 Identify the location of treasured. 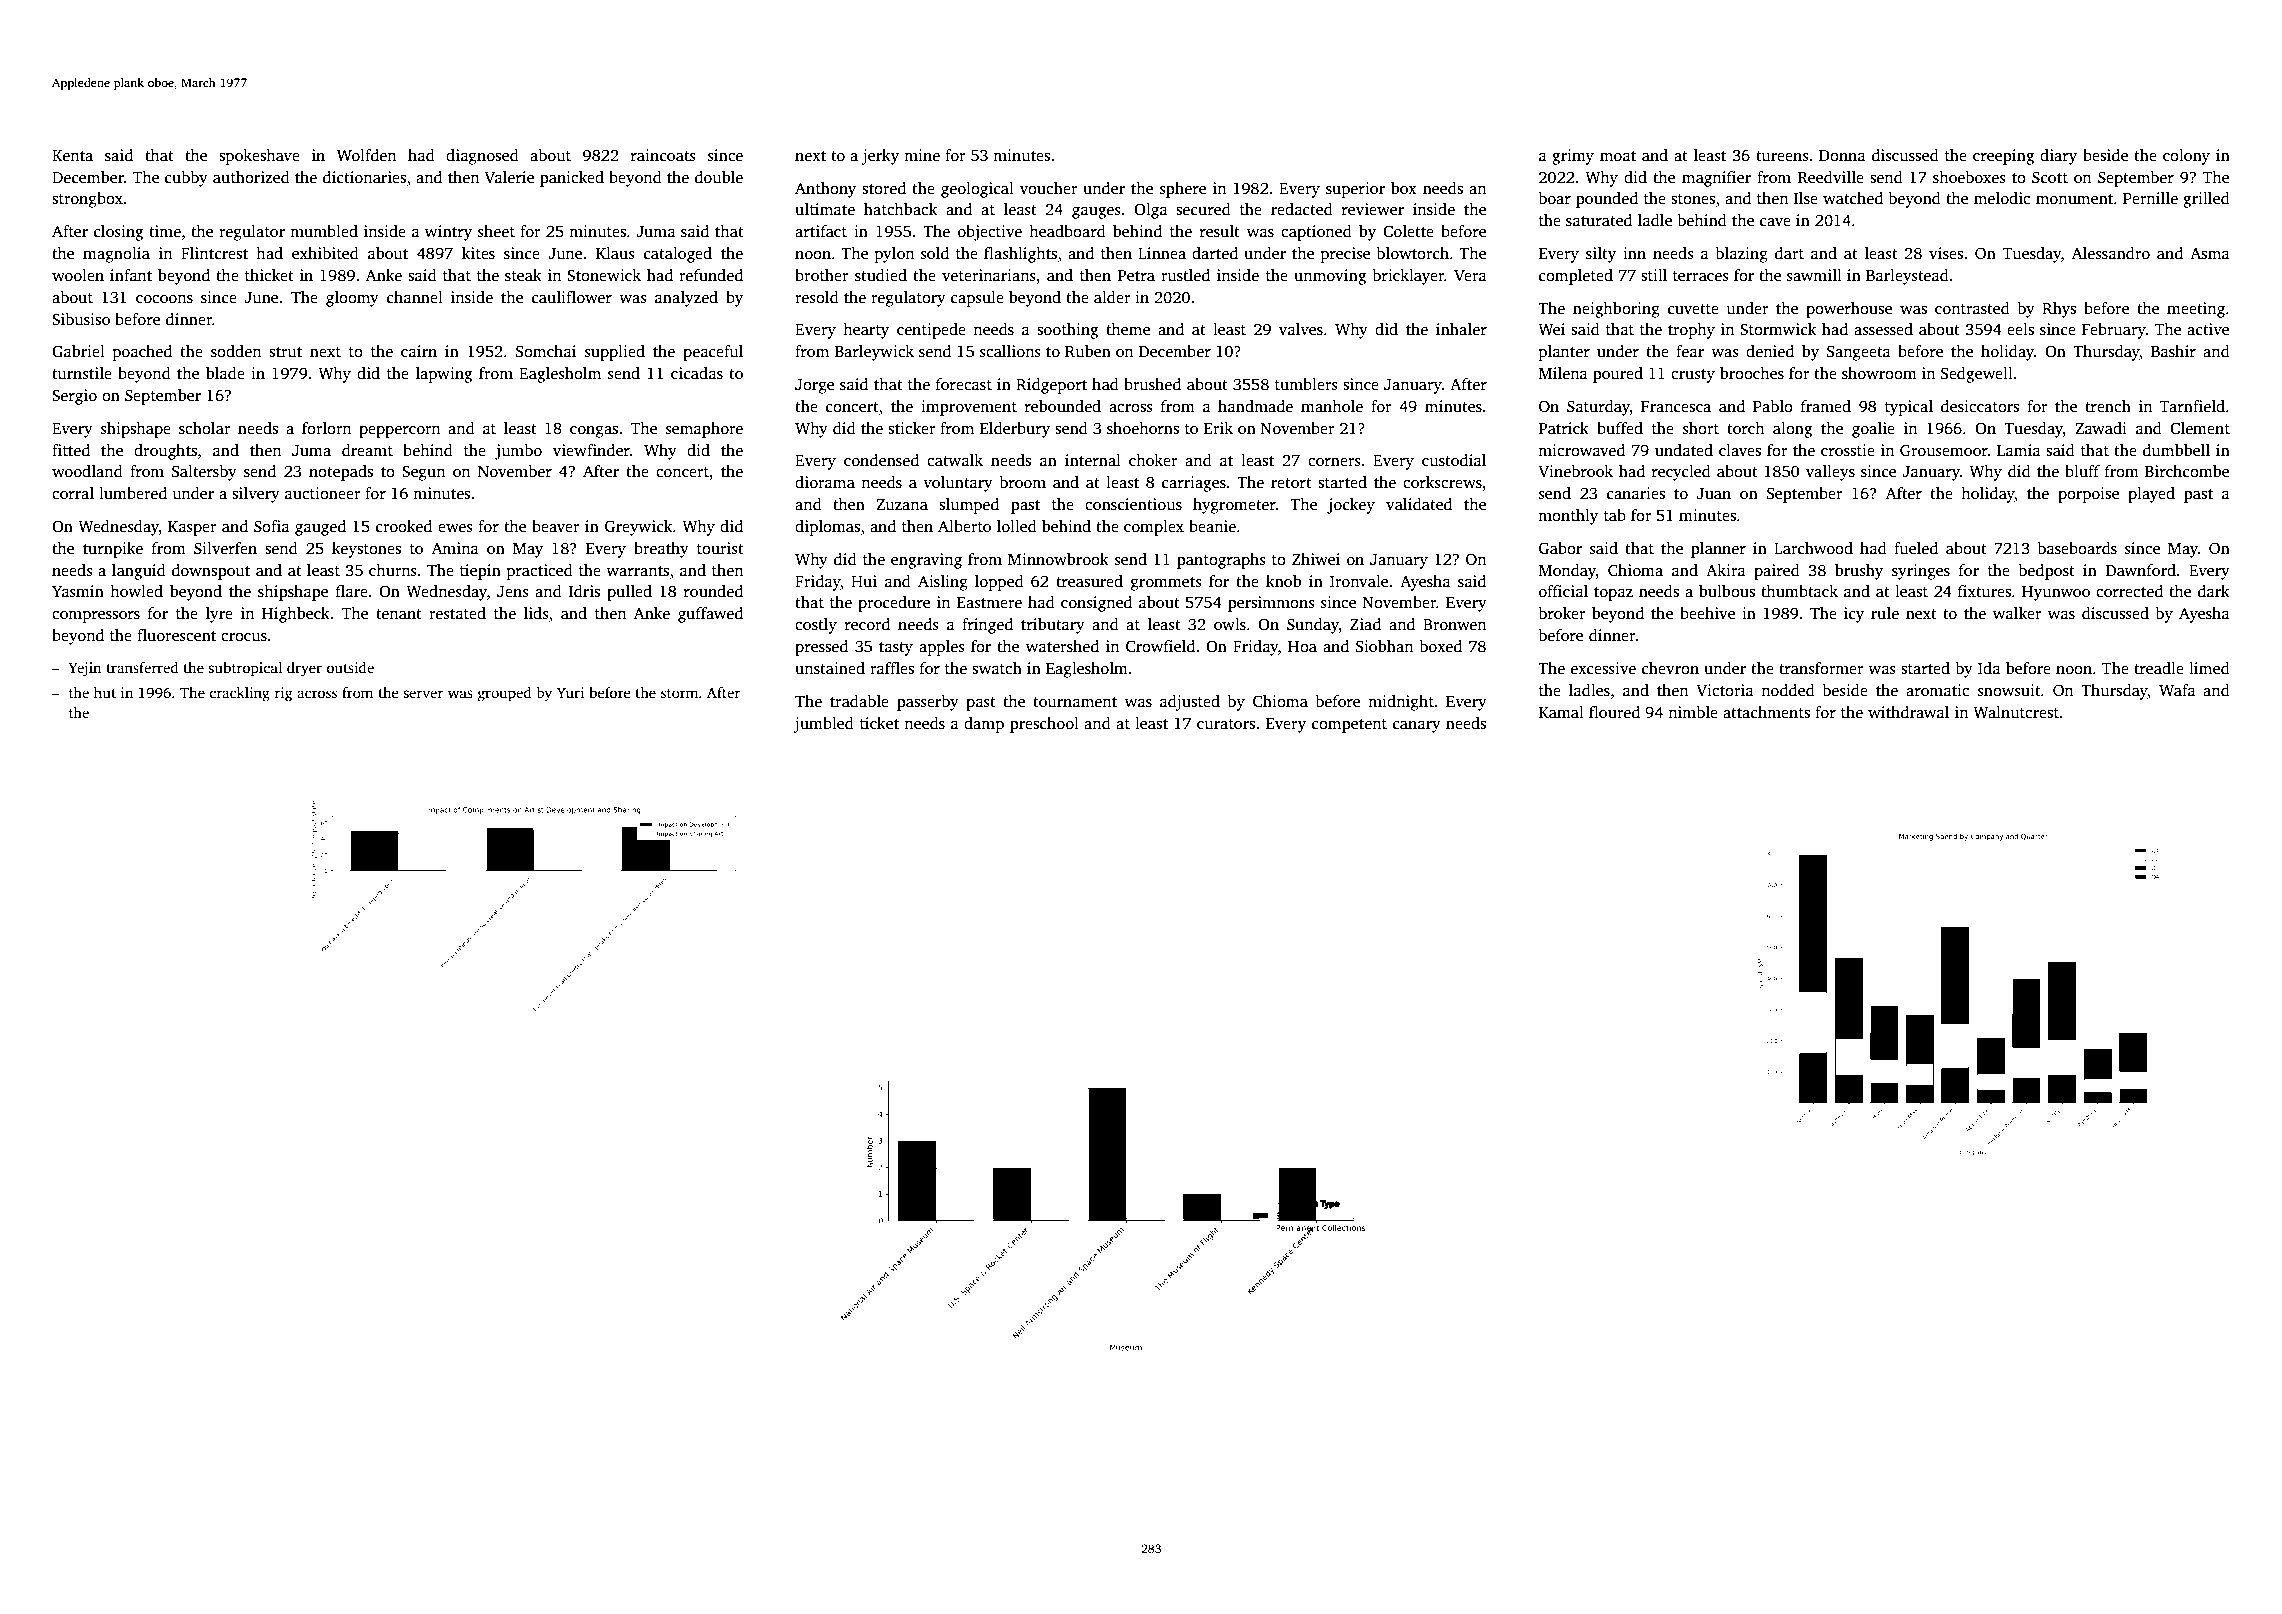
(1089, 581).
